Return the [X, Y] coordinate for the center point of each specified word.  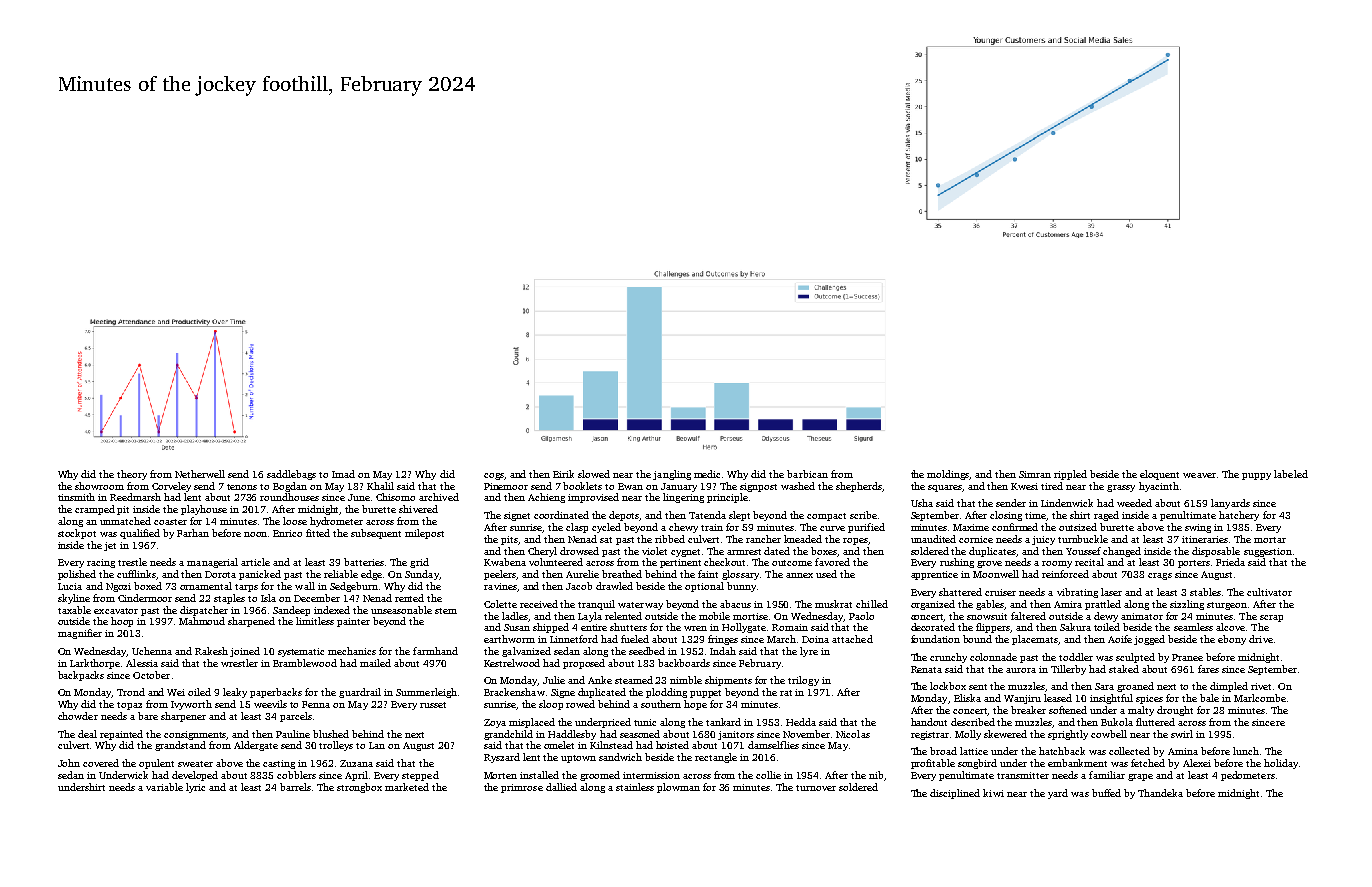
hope [695, 705]
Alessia [142, 663]
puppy [1256, 476]
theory [132, 475]
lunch [1246, 751]
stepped [420, 776]
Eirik [563, 474]
